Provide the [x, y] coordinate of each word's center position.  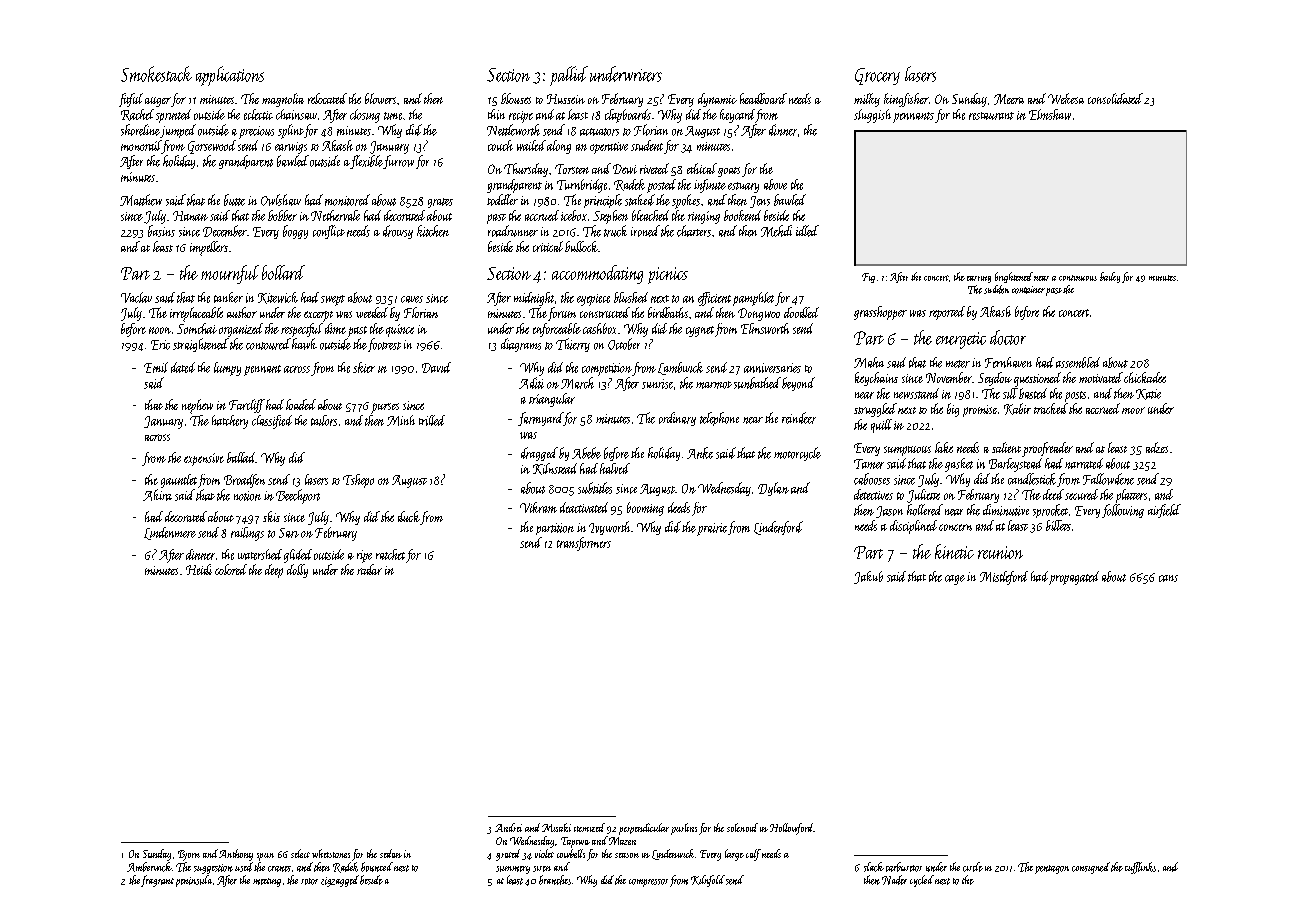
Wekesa [1066, 98]
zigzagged [340, 881]
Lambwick [680, 368]
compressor [648, 883]
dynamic [717, 100]
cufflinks [1140, 868]
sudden [996, 289]
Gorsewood [212, 147]
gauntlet [179, 481]
